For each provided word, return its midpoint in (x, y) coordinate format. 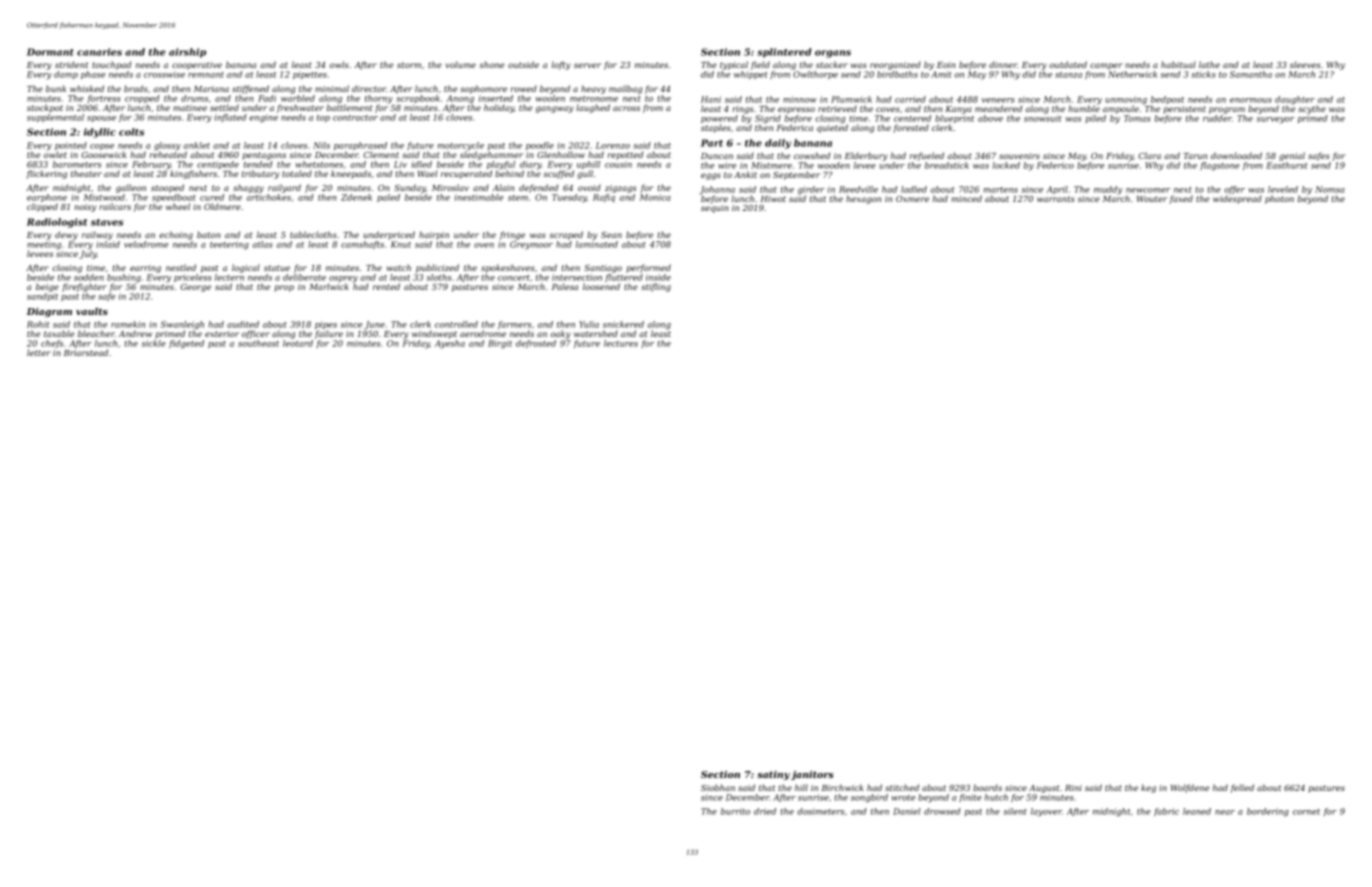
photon (1279, 199)
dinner (1003, 64)
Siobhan (718, 787)
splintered (784, 53)
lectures (621, 343)
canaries (99, 52)
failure (329, 334)
